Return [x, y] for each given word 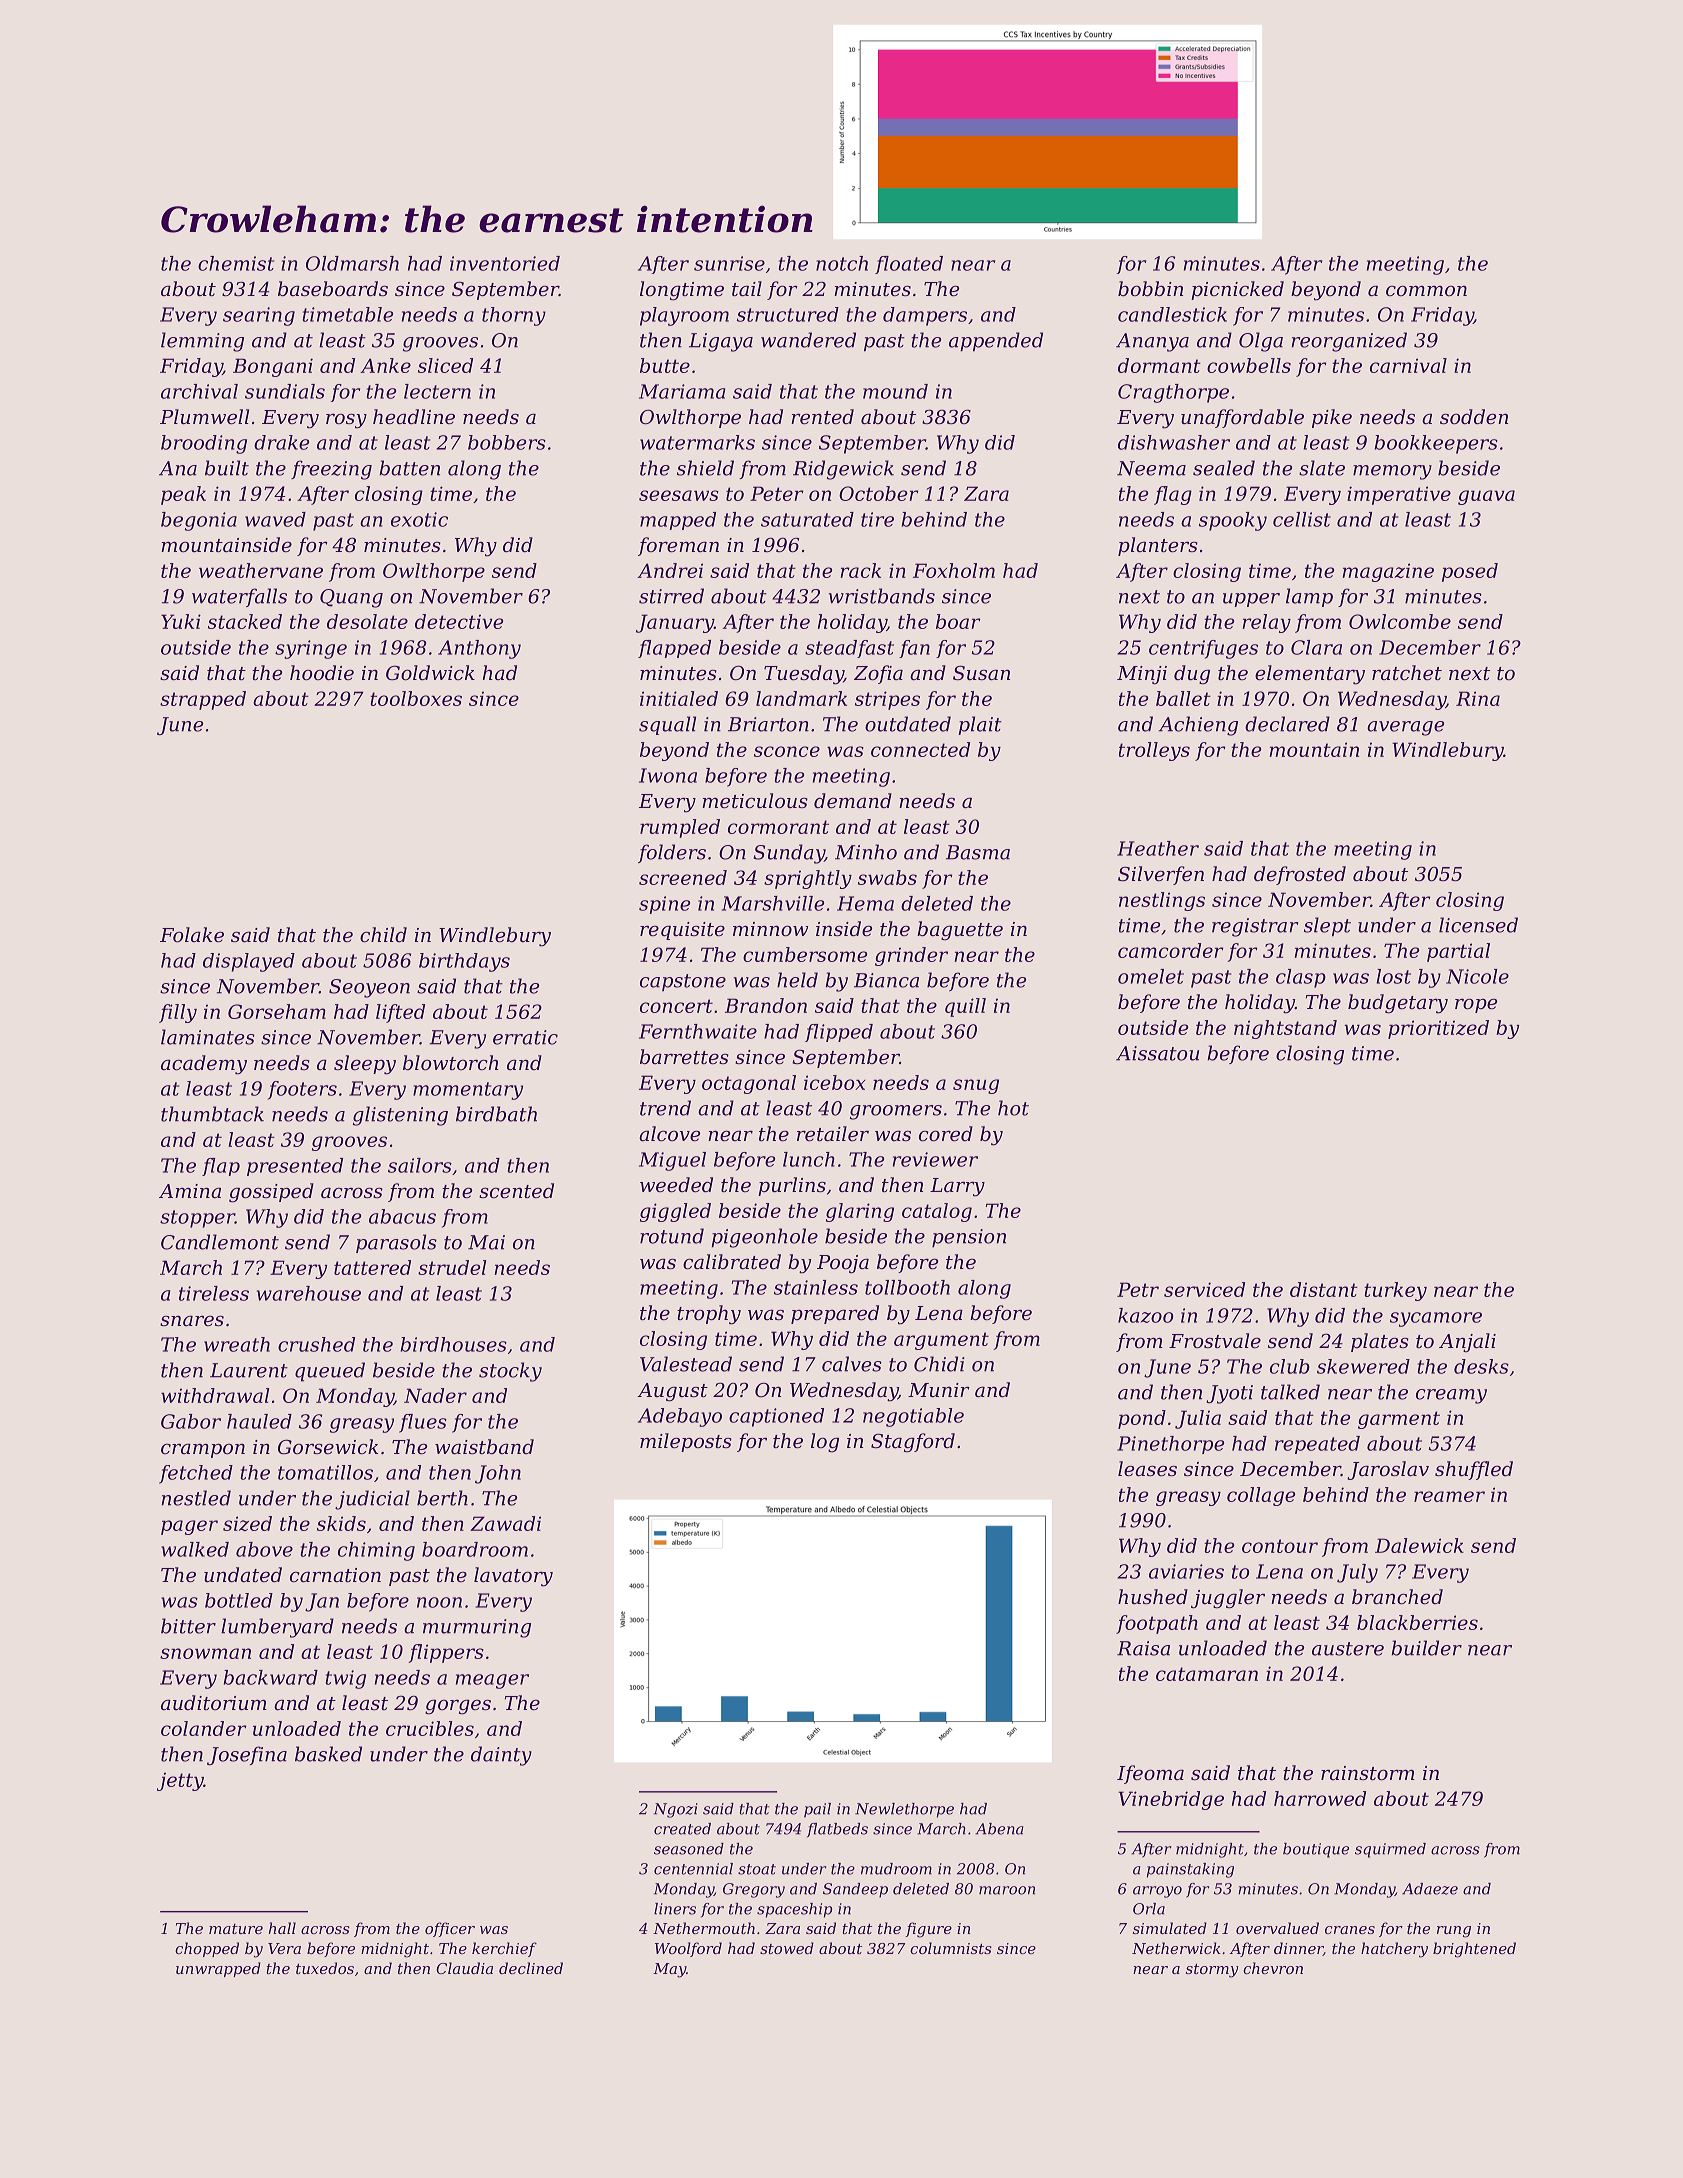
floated [909, 265]
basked [328, 1754]
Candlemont [220, 1242]
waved [275, 519]
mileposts [686, 1442]
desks [1481, 1366]
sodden [1474, 416]
